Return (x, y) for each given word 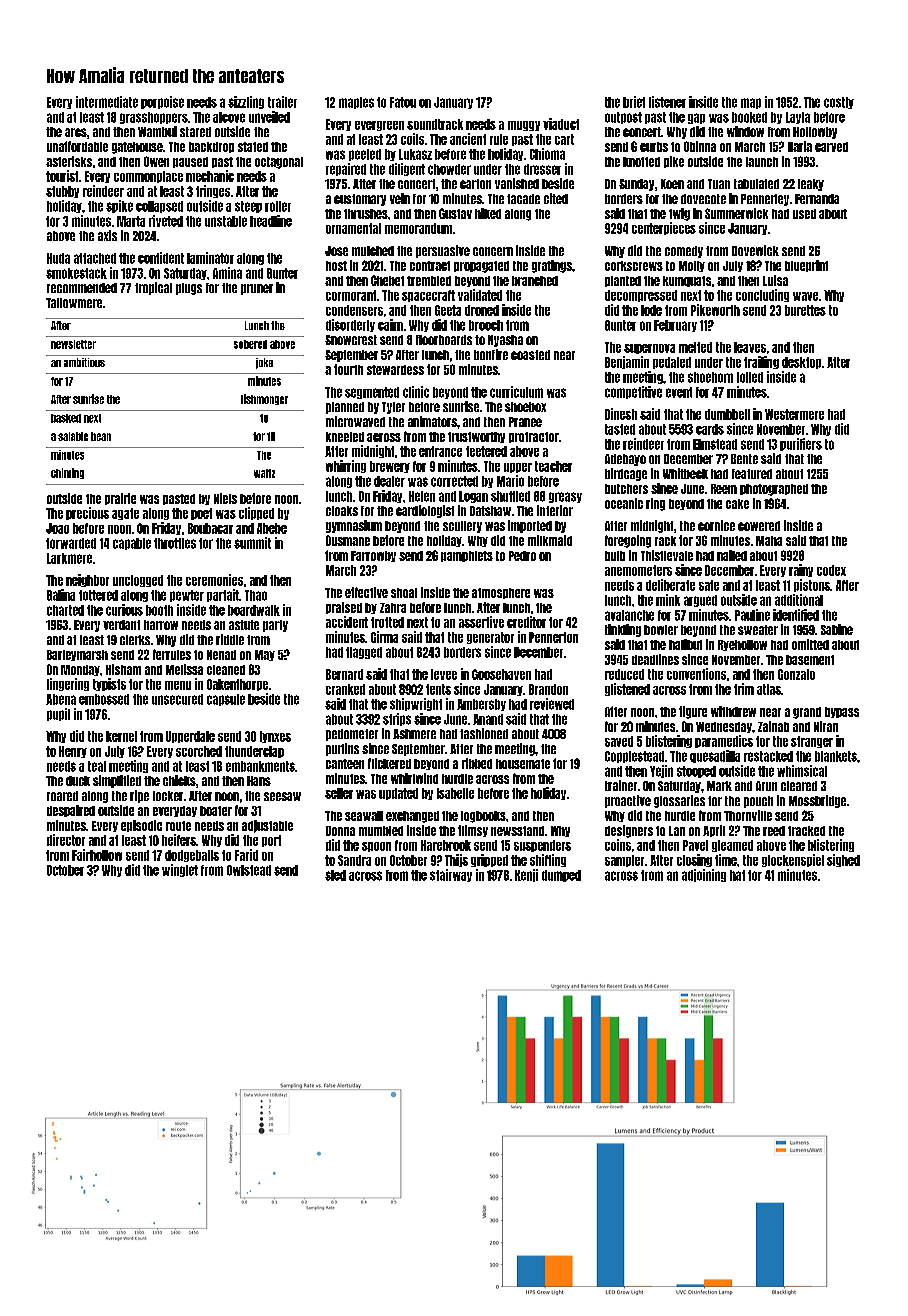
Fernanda (817, 199)
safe (709, 585)
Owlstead (249, 870)
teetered (486, 451)
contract (430, 266)
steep (248, 207)
